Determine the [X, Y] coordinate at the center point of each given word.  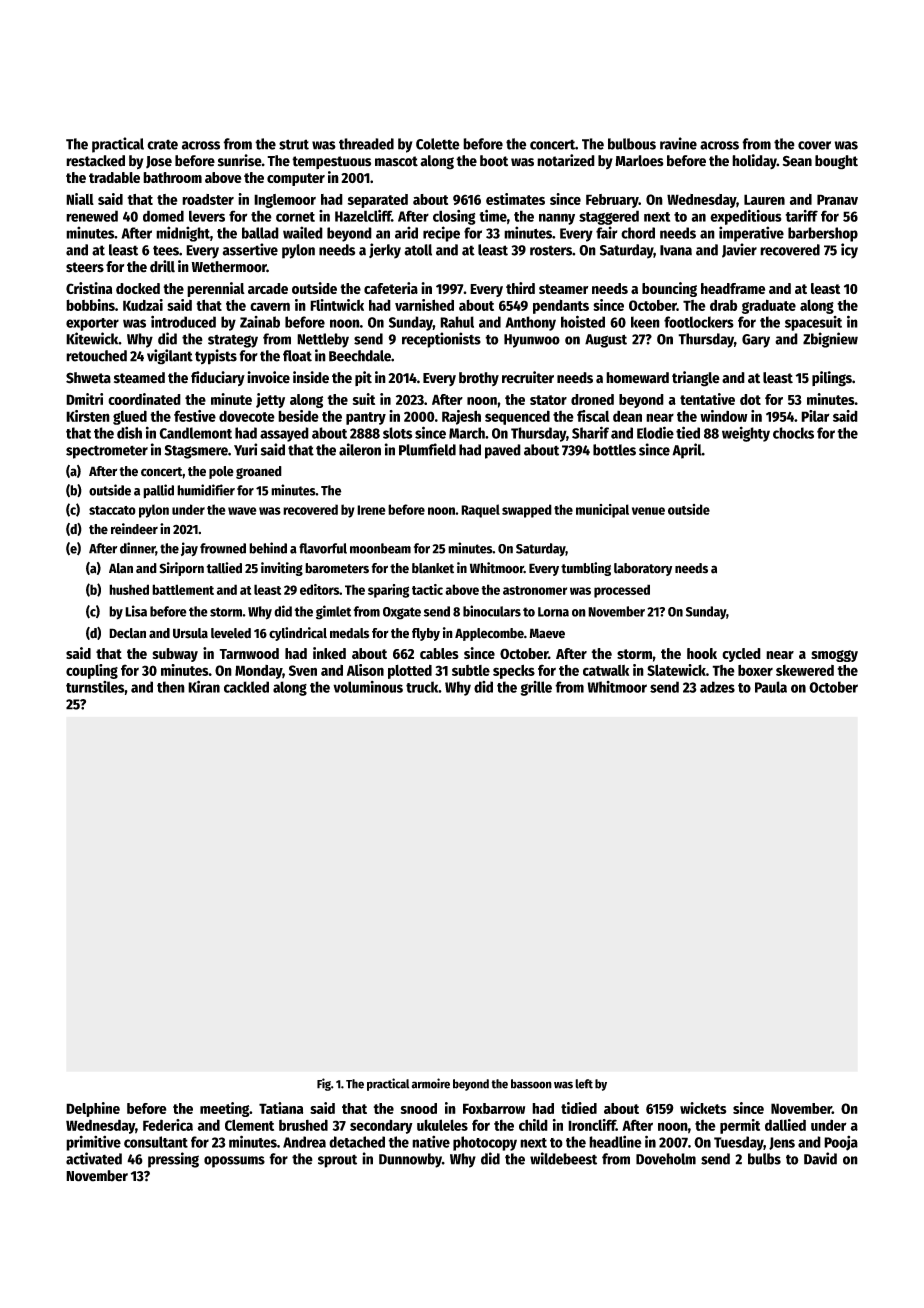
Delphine [93, 1109]
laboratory [643, 569]
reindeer [134, 529]
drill [162, 266]
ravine [678, 143]
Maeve [547, 633]
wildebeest [563, 1158]
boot [494, 161]
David [820, 1158]
